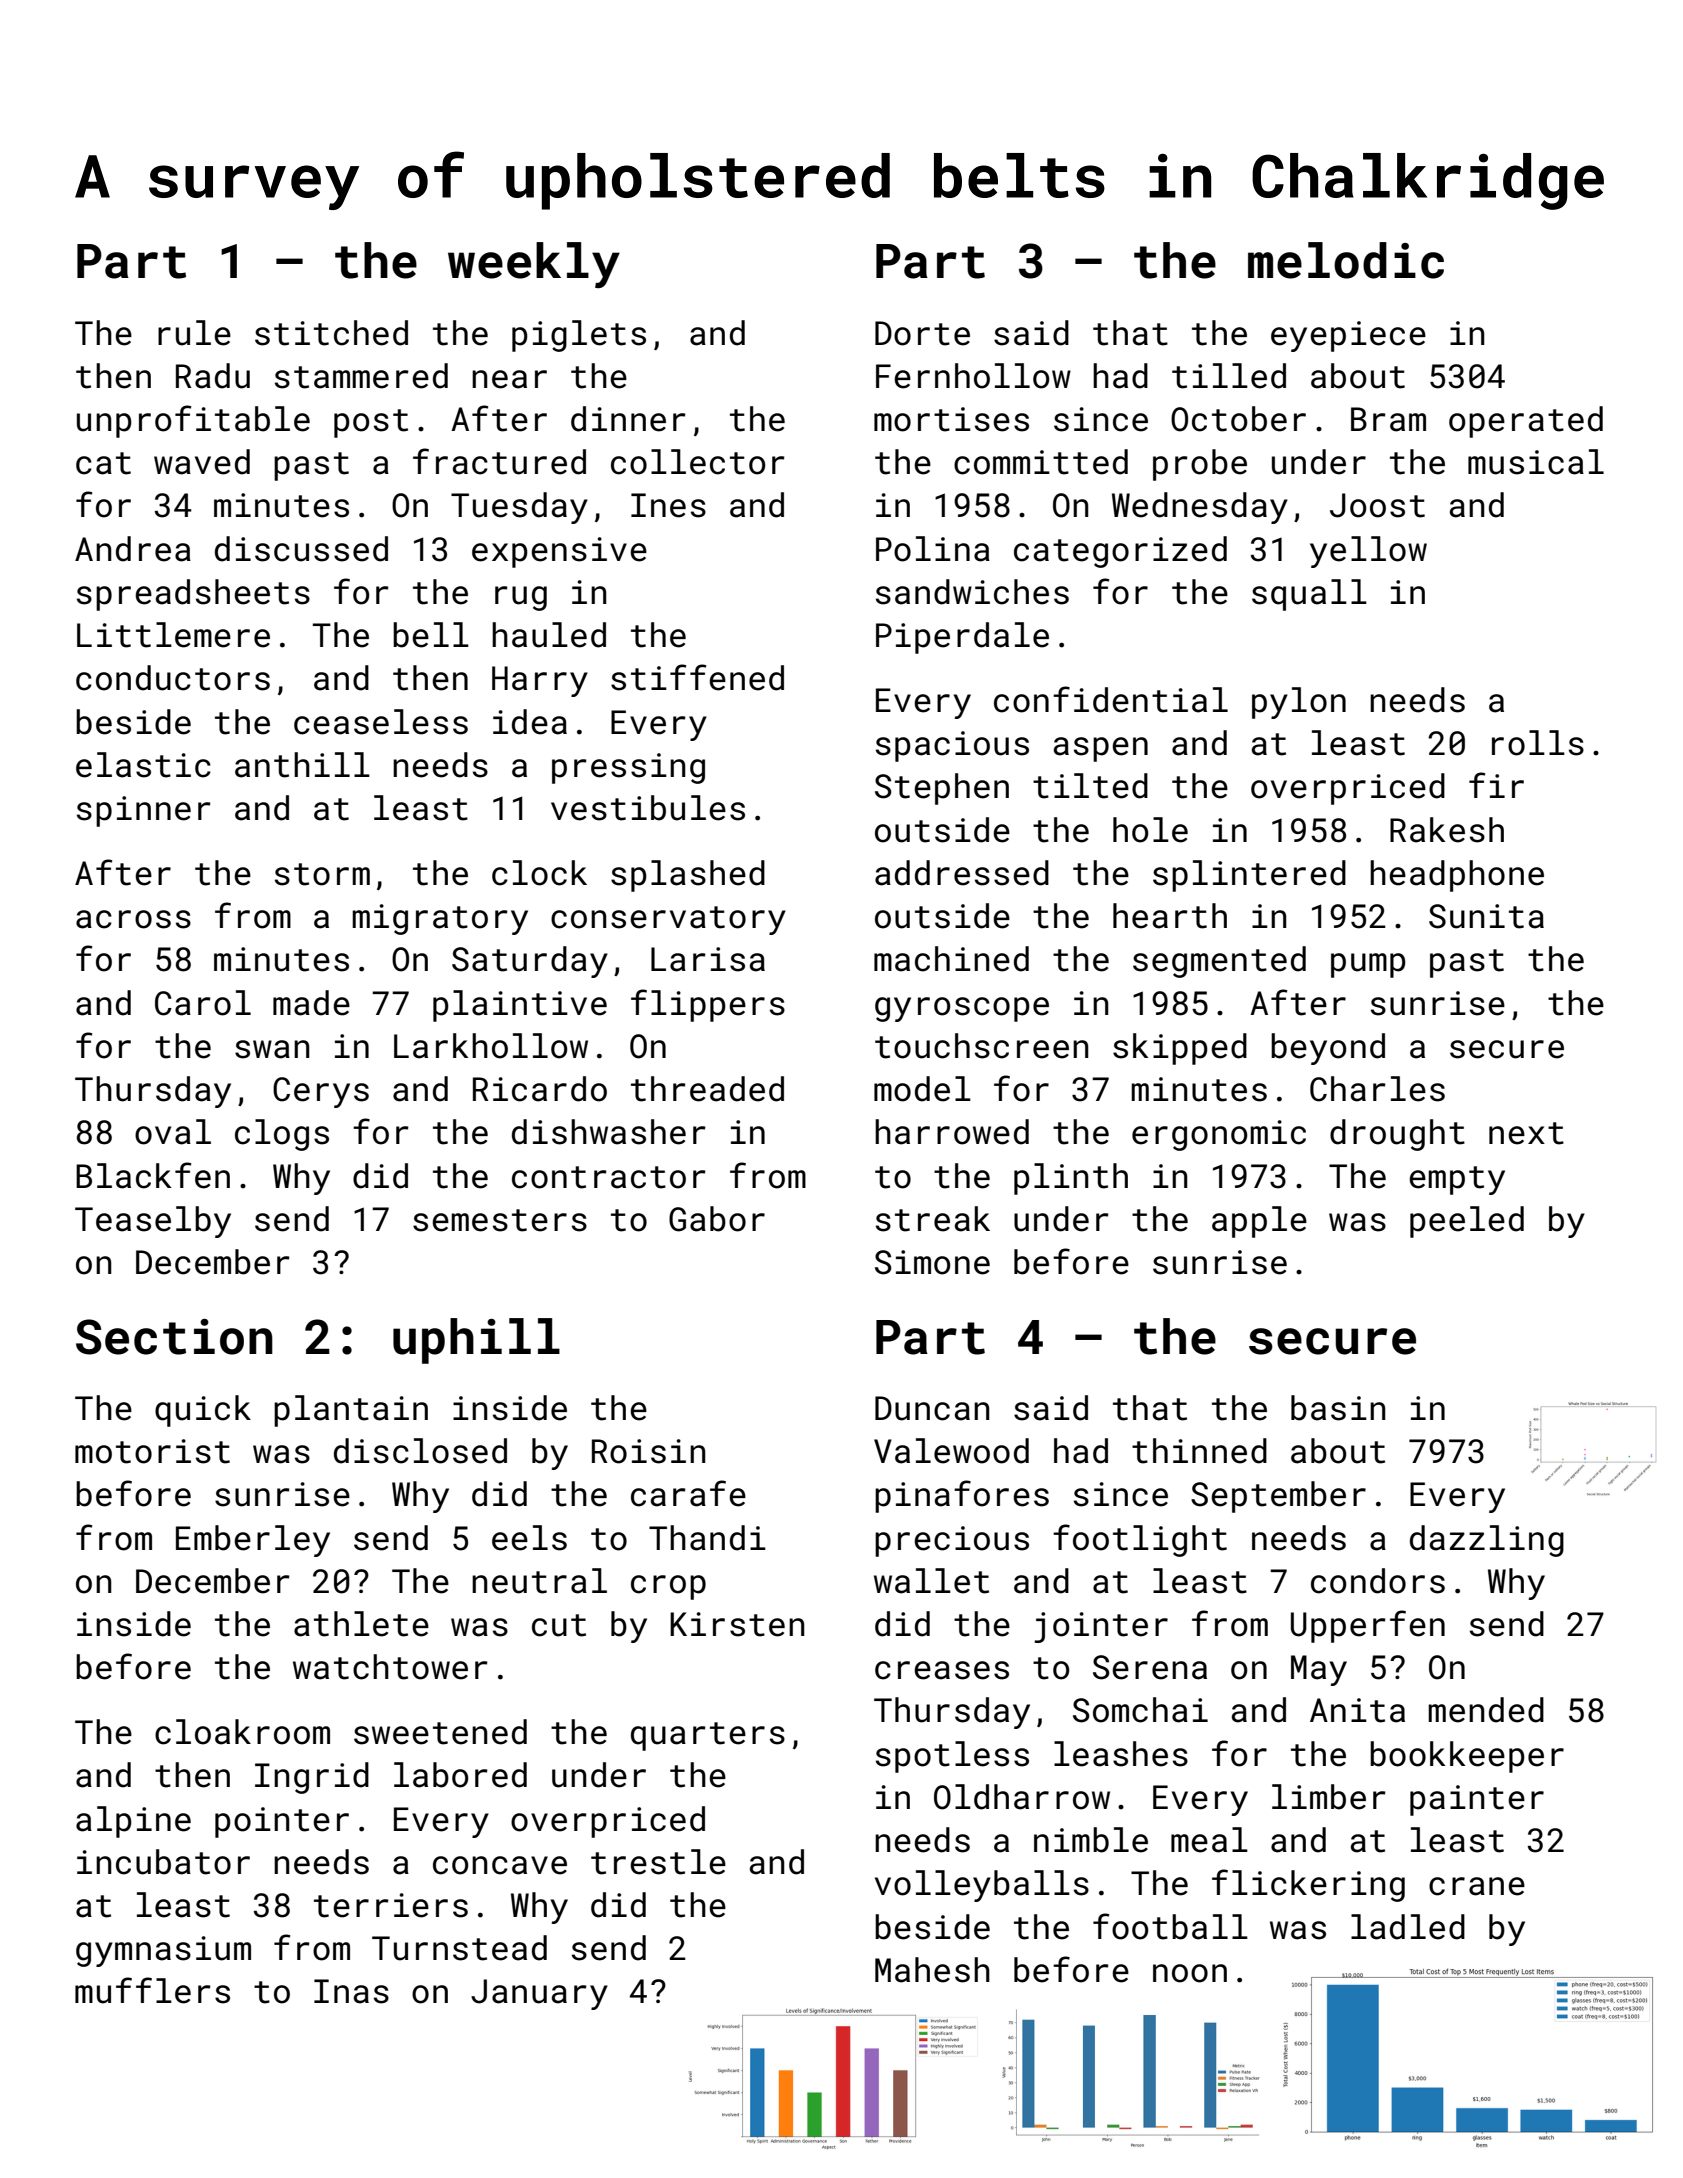 The image size is (1683, 2178). Describe the element at coordinates (1249, 876) in the screenshot. I see `splintered` at that location.
